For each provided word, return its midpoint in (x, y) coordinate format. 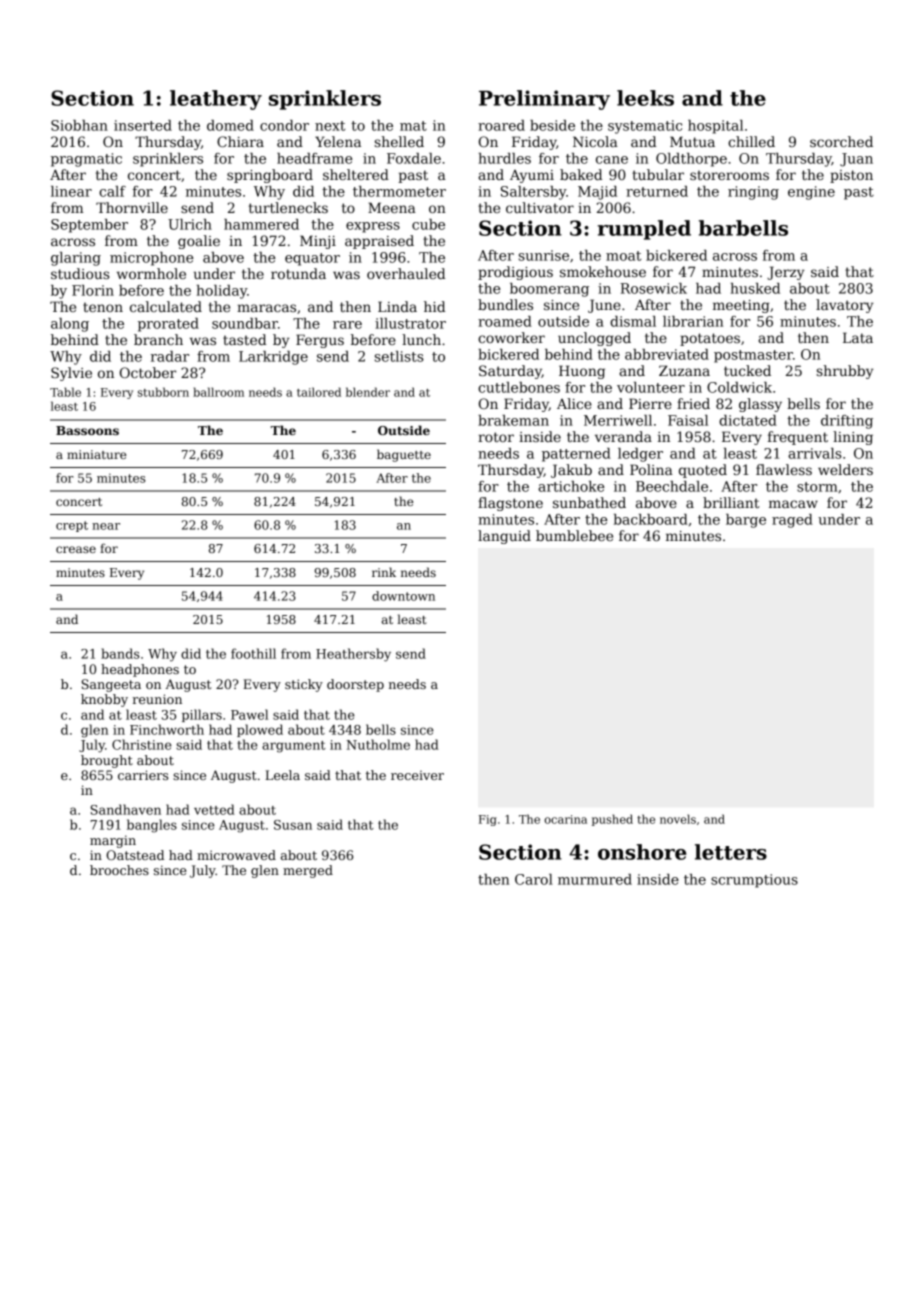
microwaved (236, 855)
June (604, 306)
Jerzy (785, 273)
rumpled (644, 230)
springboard (270, 176)
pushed (612, 820)
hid (434, 306)
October (148, 372)
